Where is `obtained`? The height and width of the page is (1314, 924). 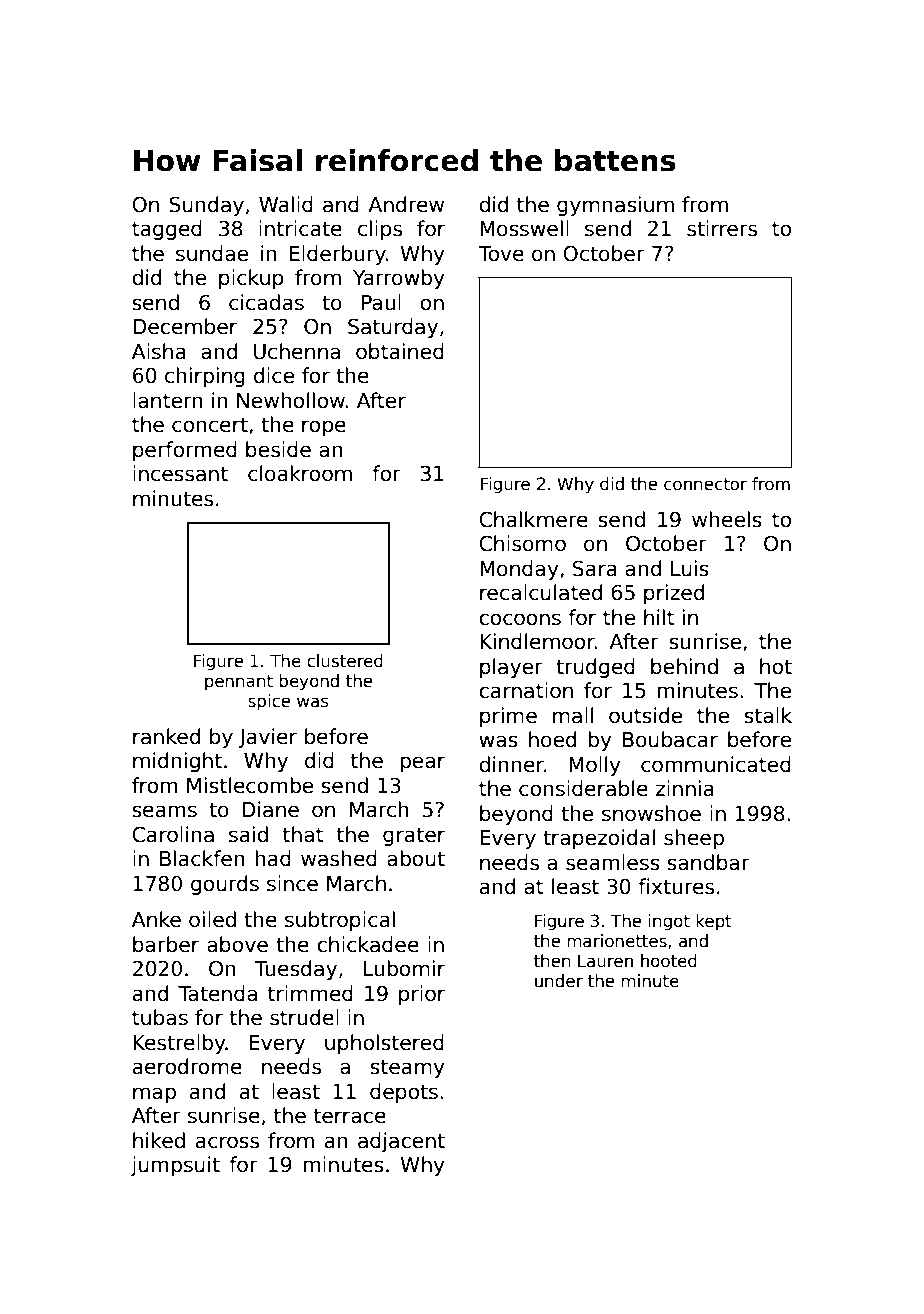
obtained is located at coordinates (400, 351).
